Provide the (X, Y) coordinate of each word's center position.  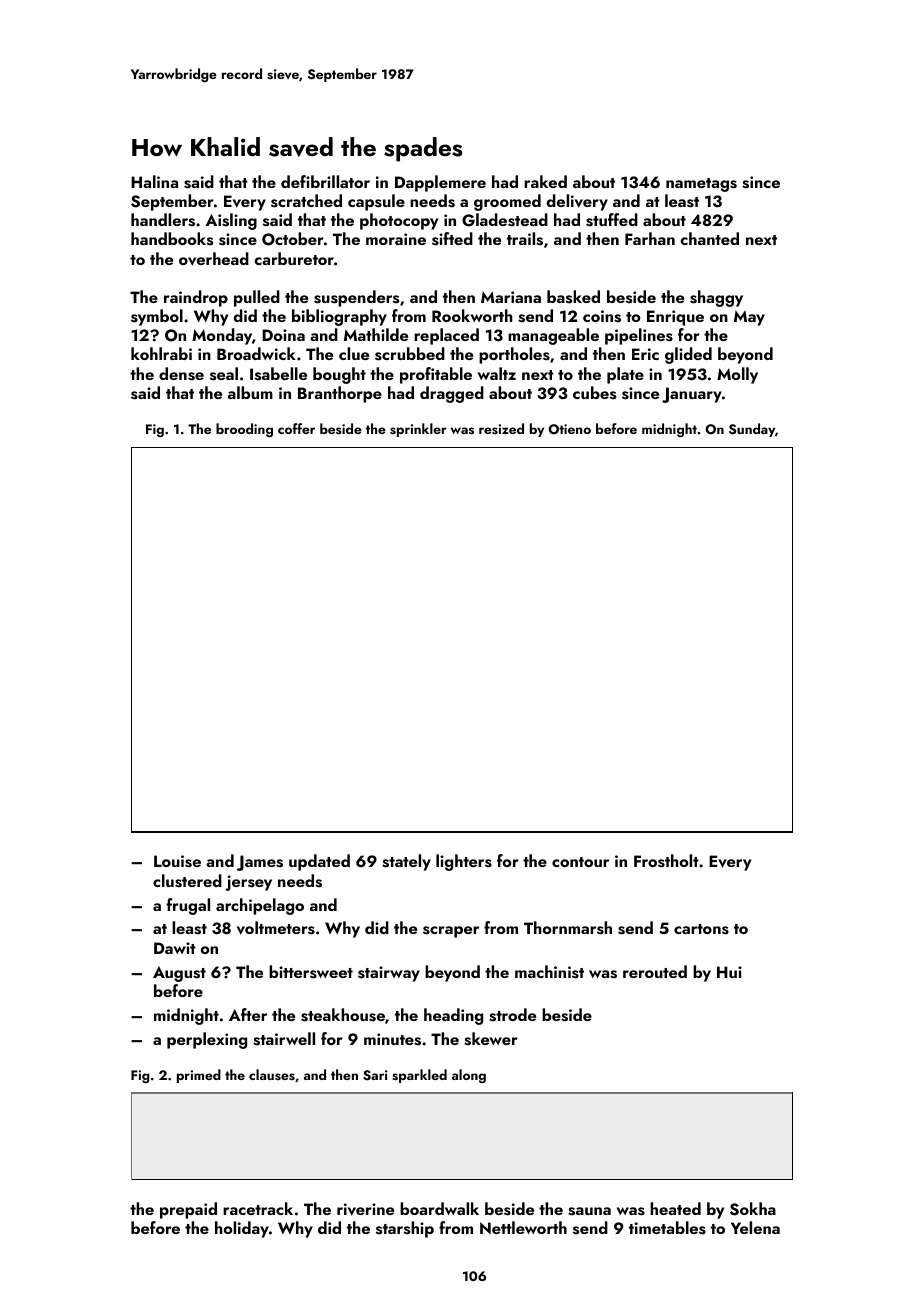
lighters (464, 862)
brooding (244, 430)
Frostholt (666, 861)
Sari (375, 1075)
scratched (306, 201)
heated (675, 1208)
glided (688, 355)
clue (354, 353)
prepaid (188, 1210)
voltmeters (276, 928)
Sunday (752, 430)
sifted (452, 239)
